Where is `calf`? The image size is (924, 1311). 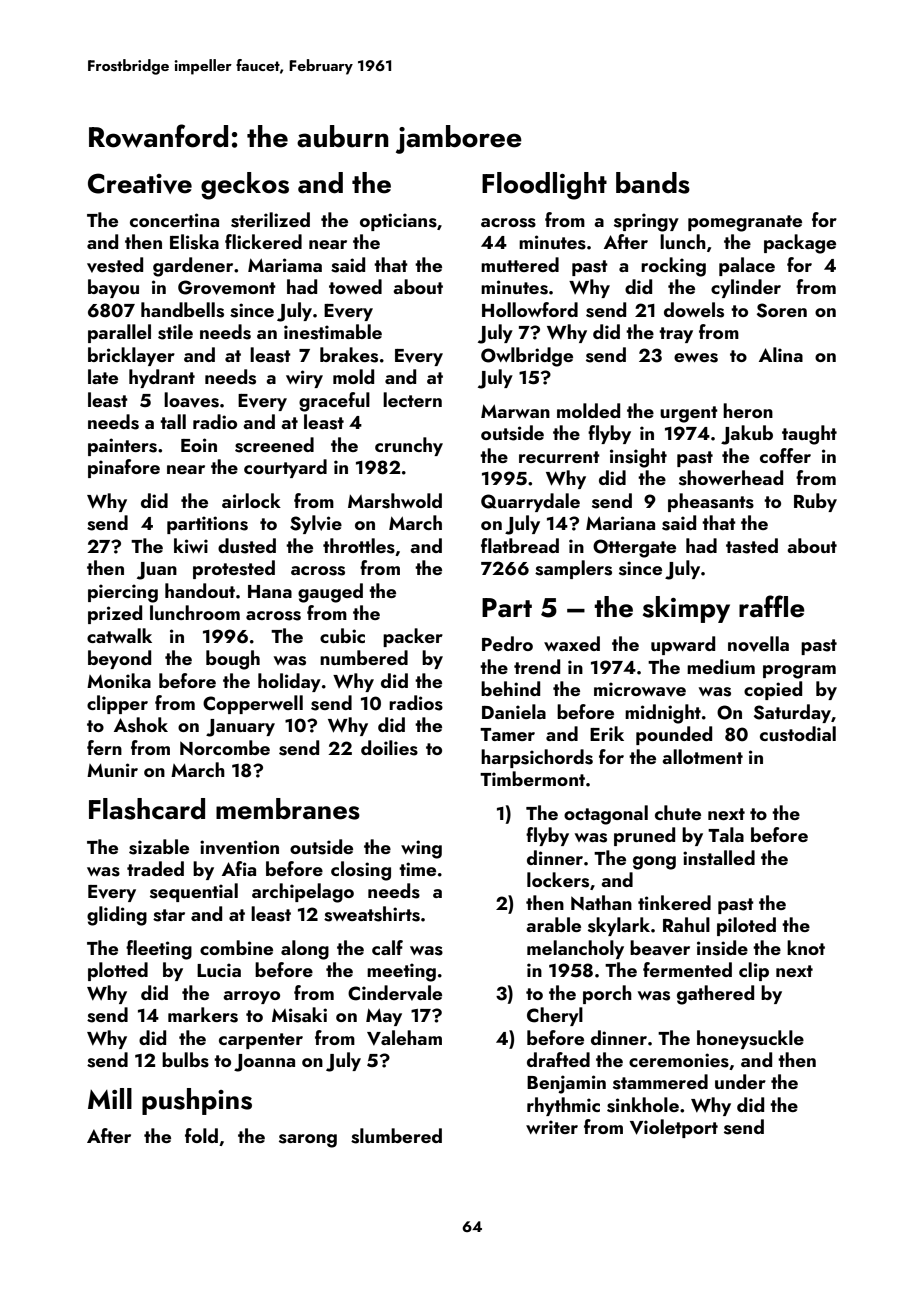
calf is located at coordinates (387, 947).
